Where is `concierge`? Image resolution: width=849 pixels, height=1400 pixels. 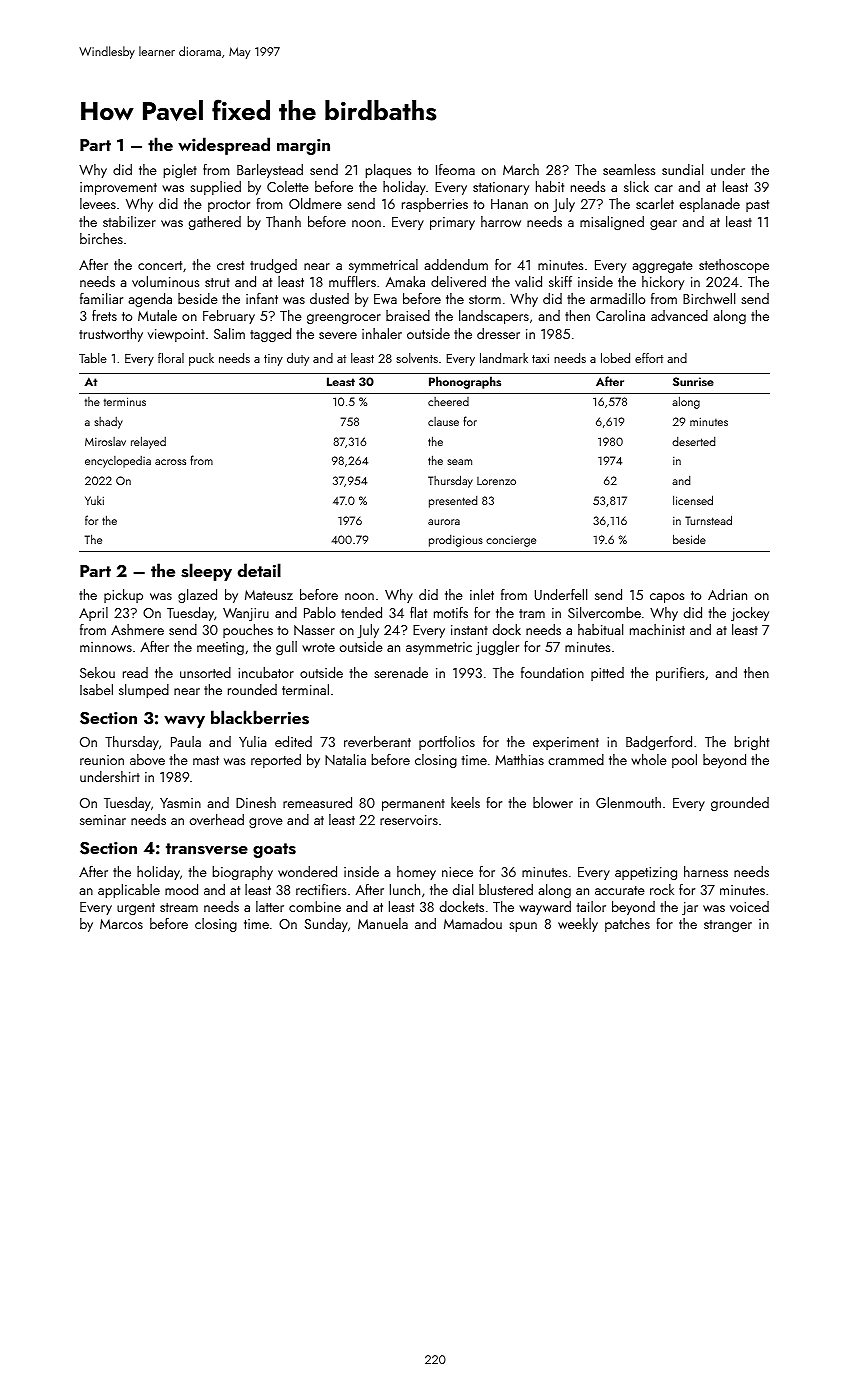
concierge is located at coordinates (511, 541).
